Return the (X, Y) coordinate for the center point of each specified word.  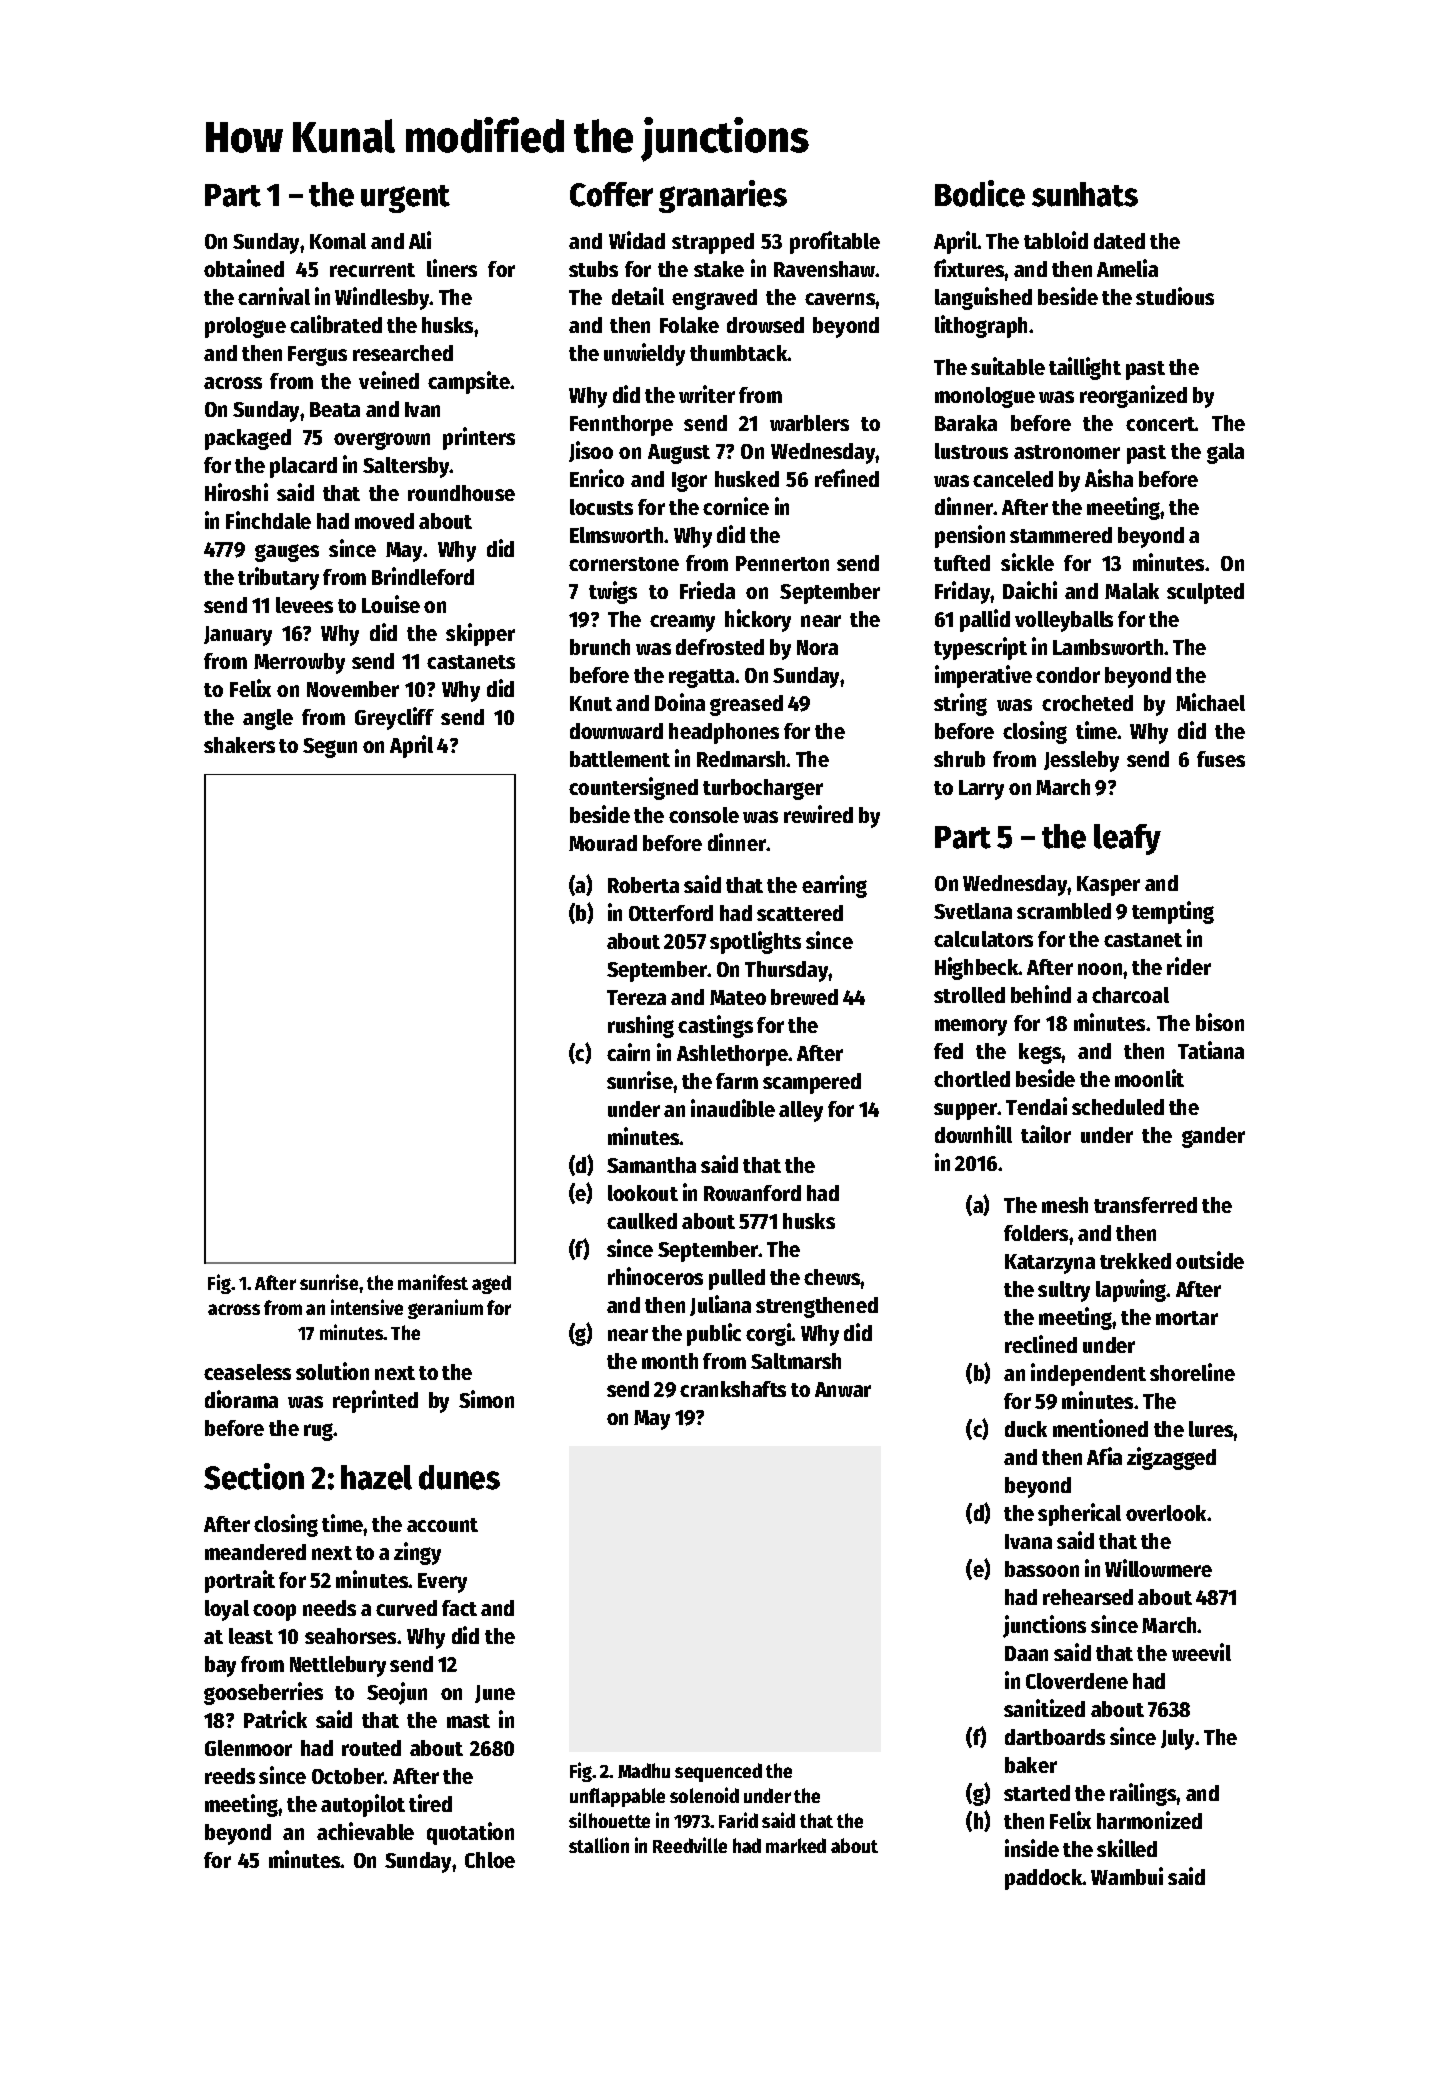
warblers (809, 423)
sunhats (1085, 194)
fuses (1221, 759)
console (704, 815)
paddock (1044, 1879)
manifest (433, 1282)
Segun (330, 748)
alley (801, 1111)
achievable (365, 1831)
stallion (599, 1845)
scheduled (1118, 1107)
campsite (469, 382)
